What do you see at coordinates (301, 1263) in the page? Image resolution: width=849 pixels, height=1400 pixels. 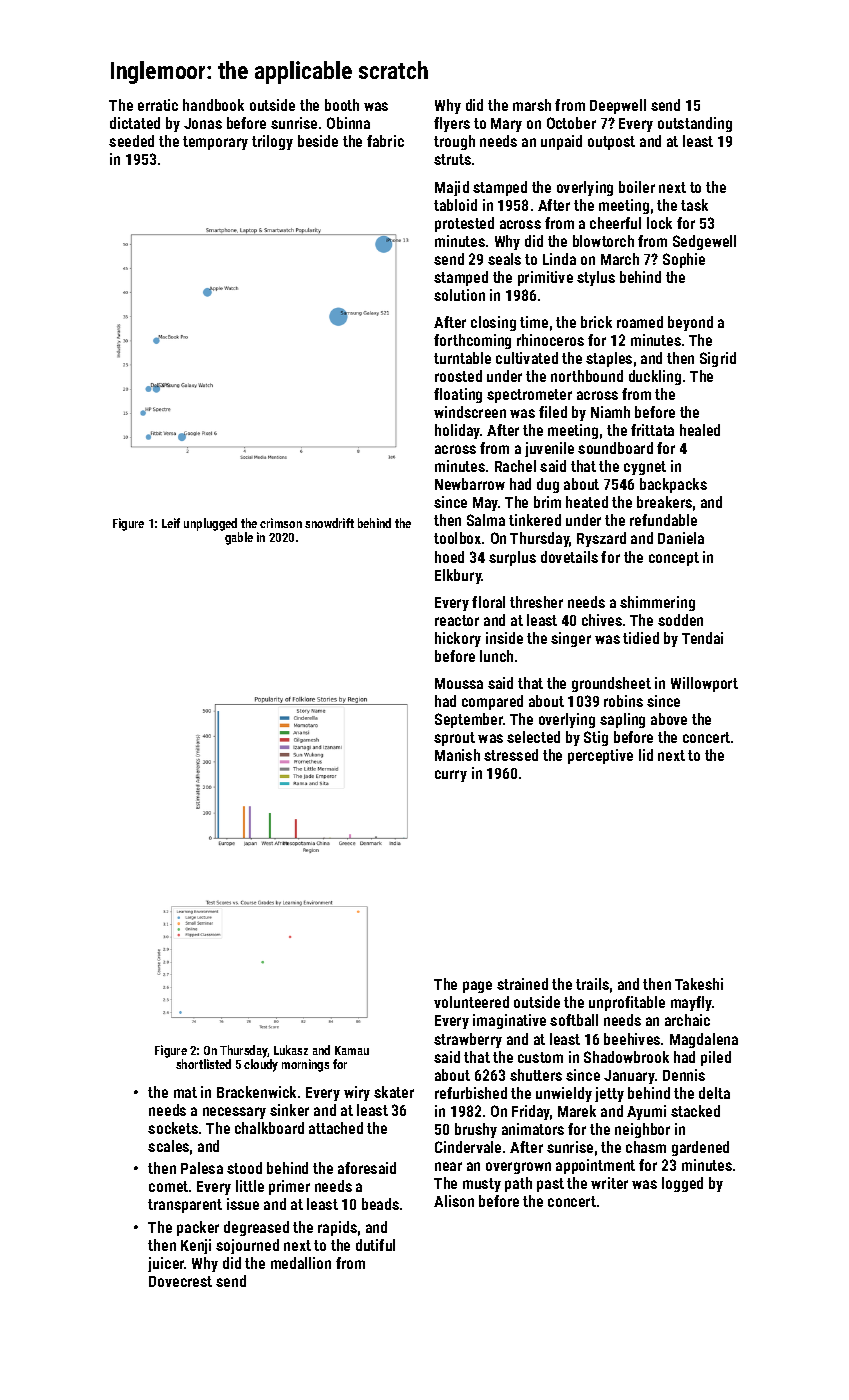 I see `medallion` at bounding box center [301, 1263].
